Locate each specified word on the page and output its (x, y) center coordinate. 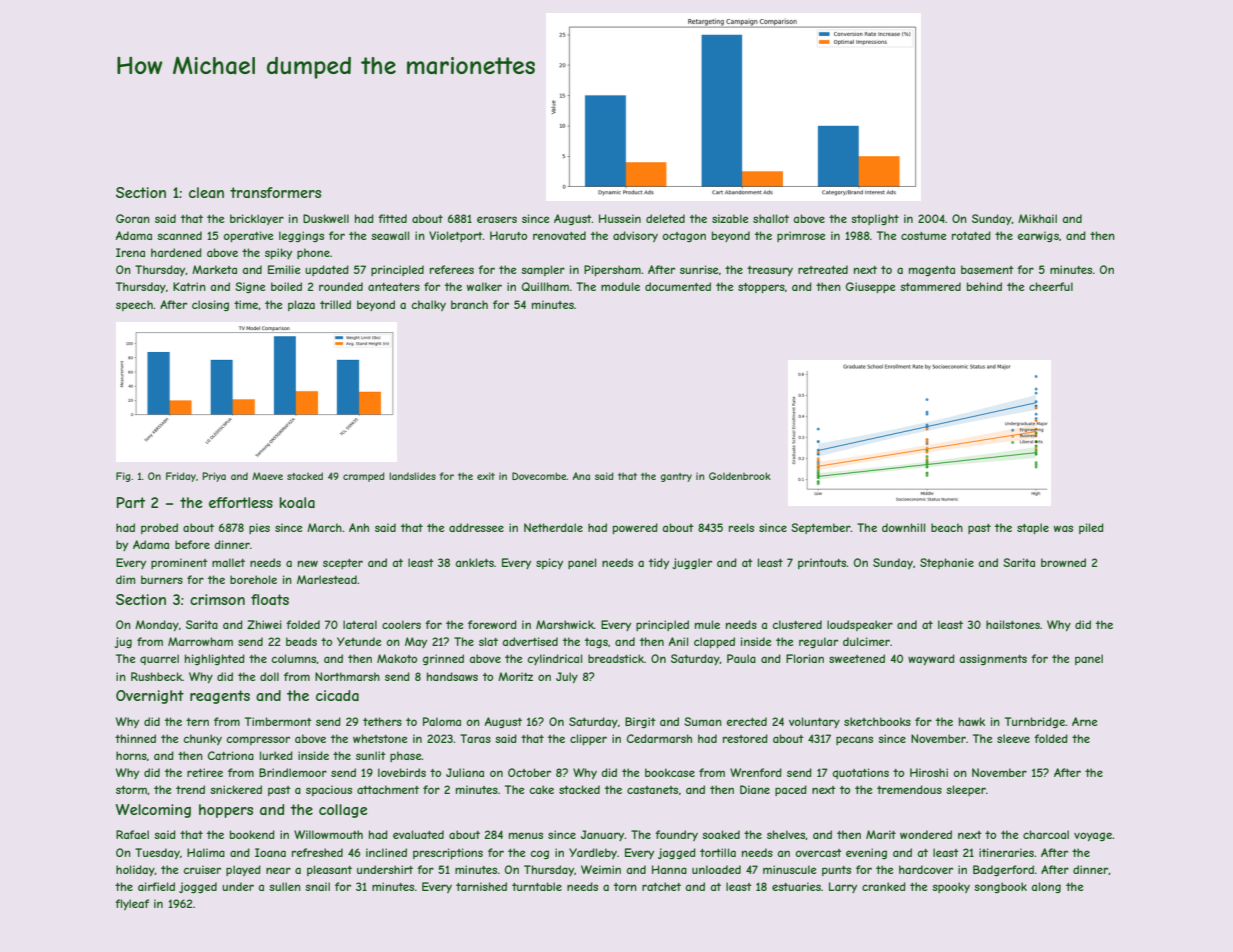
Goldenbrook (740, 476)
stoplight (875, 219)
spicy (549, 563)
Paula (741, 658)
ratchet (661, 886)
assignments (993, 659)
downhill (903, 527)
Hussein (620, 218)
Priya (214, 477)
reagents (220, 697)
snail (317, 886)
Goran (133, 218)
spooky (951, 887)
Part (131, 502)
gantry (676, 477)
